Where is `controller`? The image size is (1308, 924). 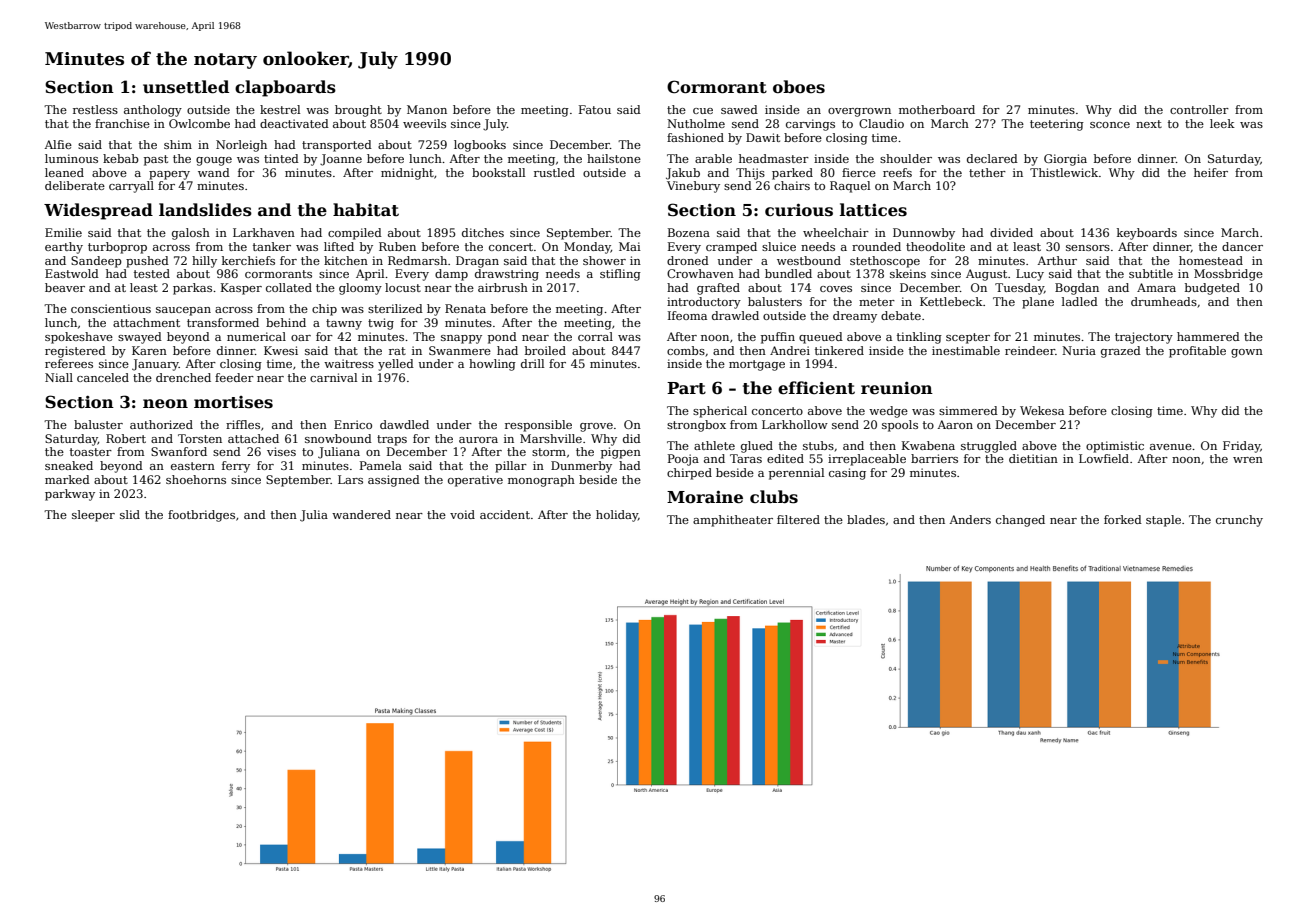
controller is located at coordinates (1199, 109).
